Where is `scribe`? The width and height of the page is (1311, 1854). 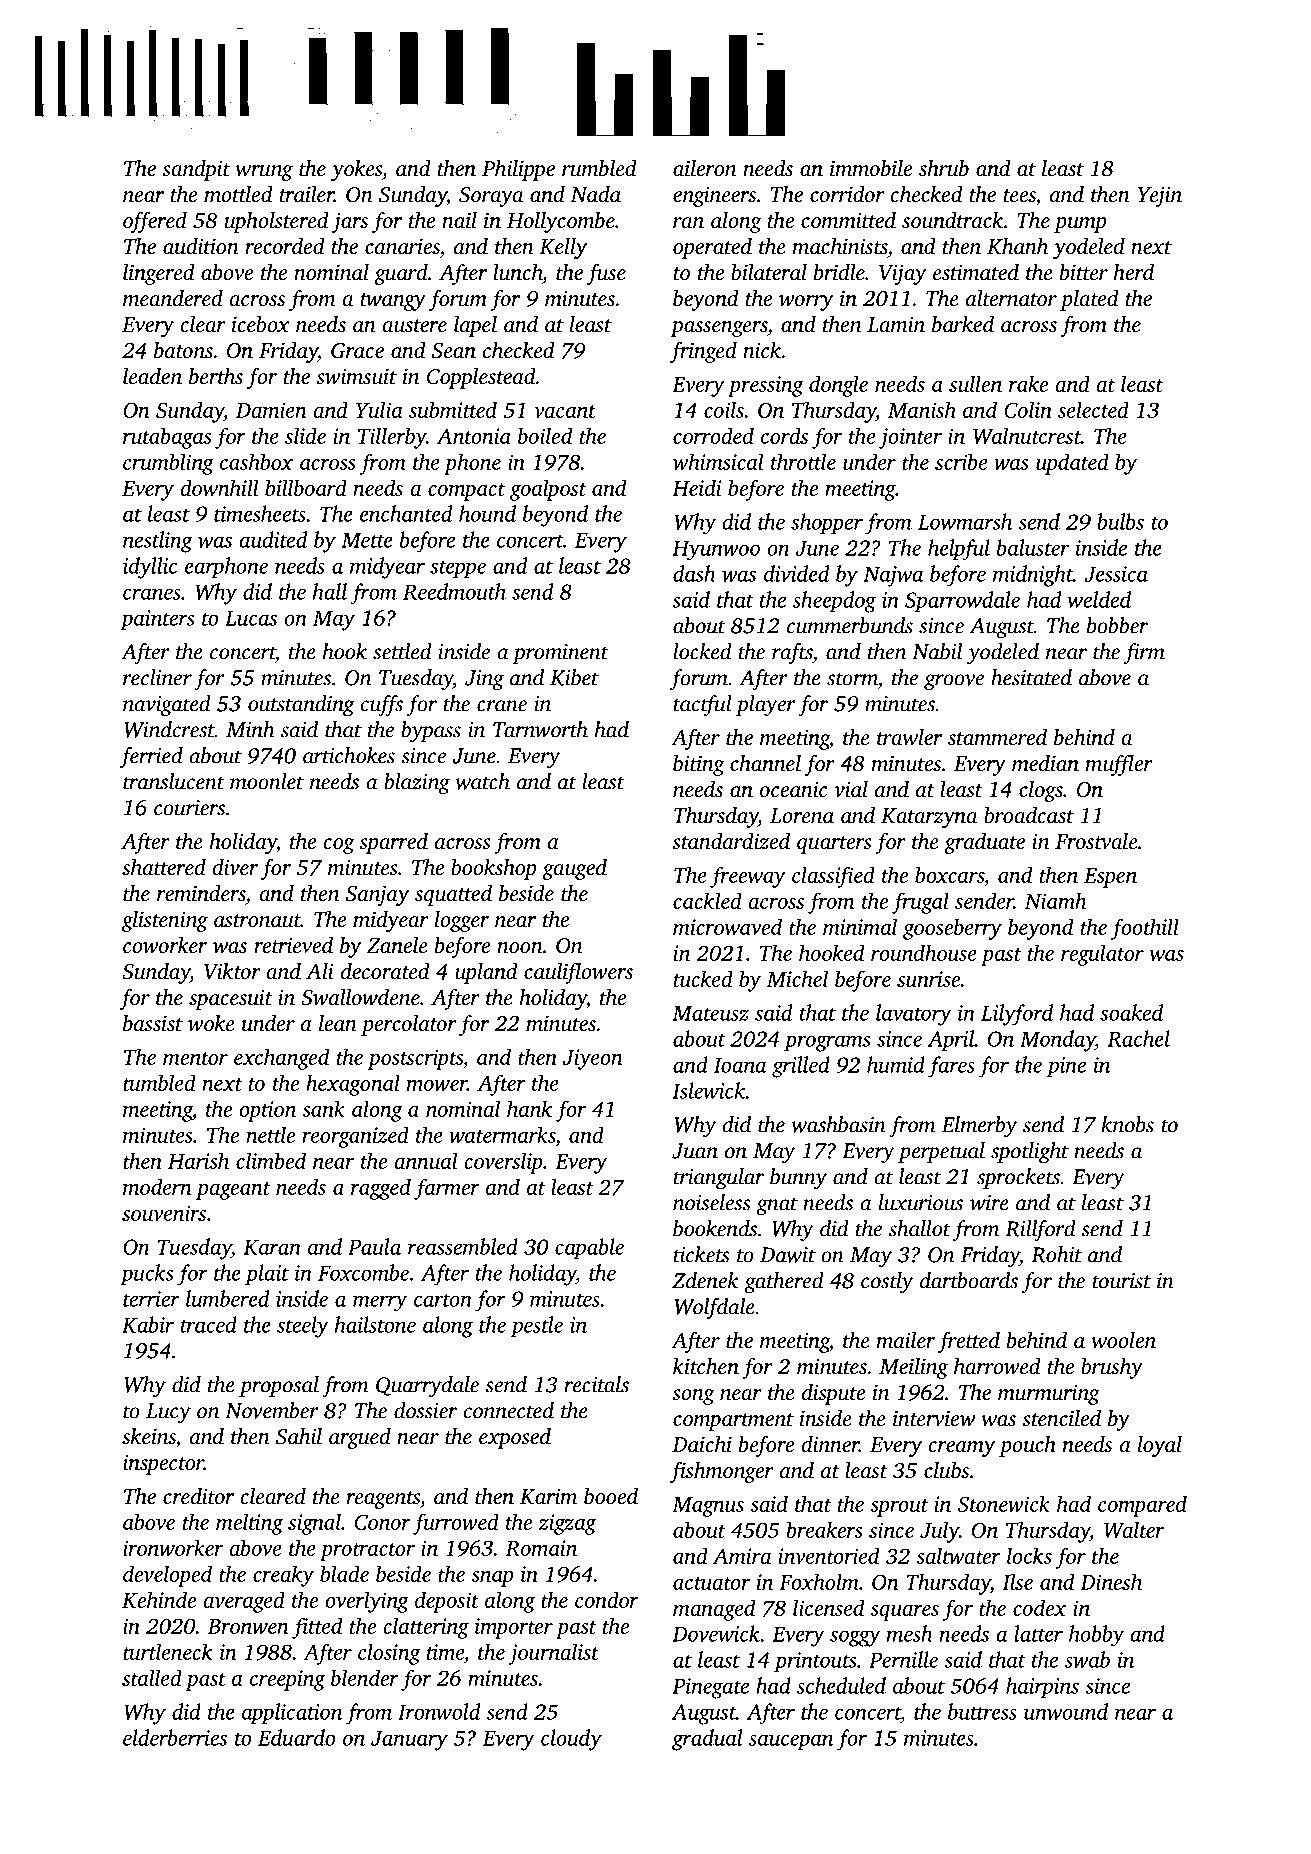
scribe is located at coordinates (961, 461).
